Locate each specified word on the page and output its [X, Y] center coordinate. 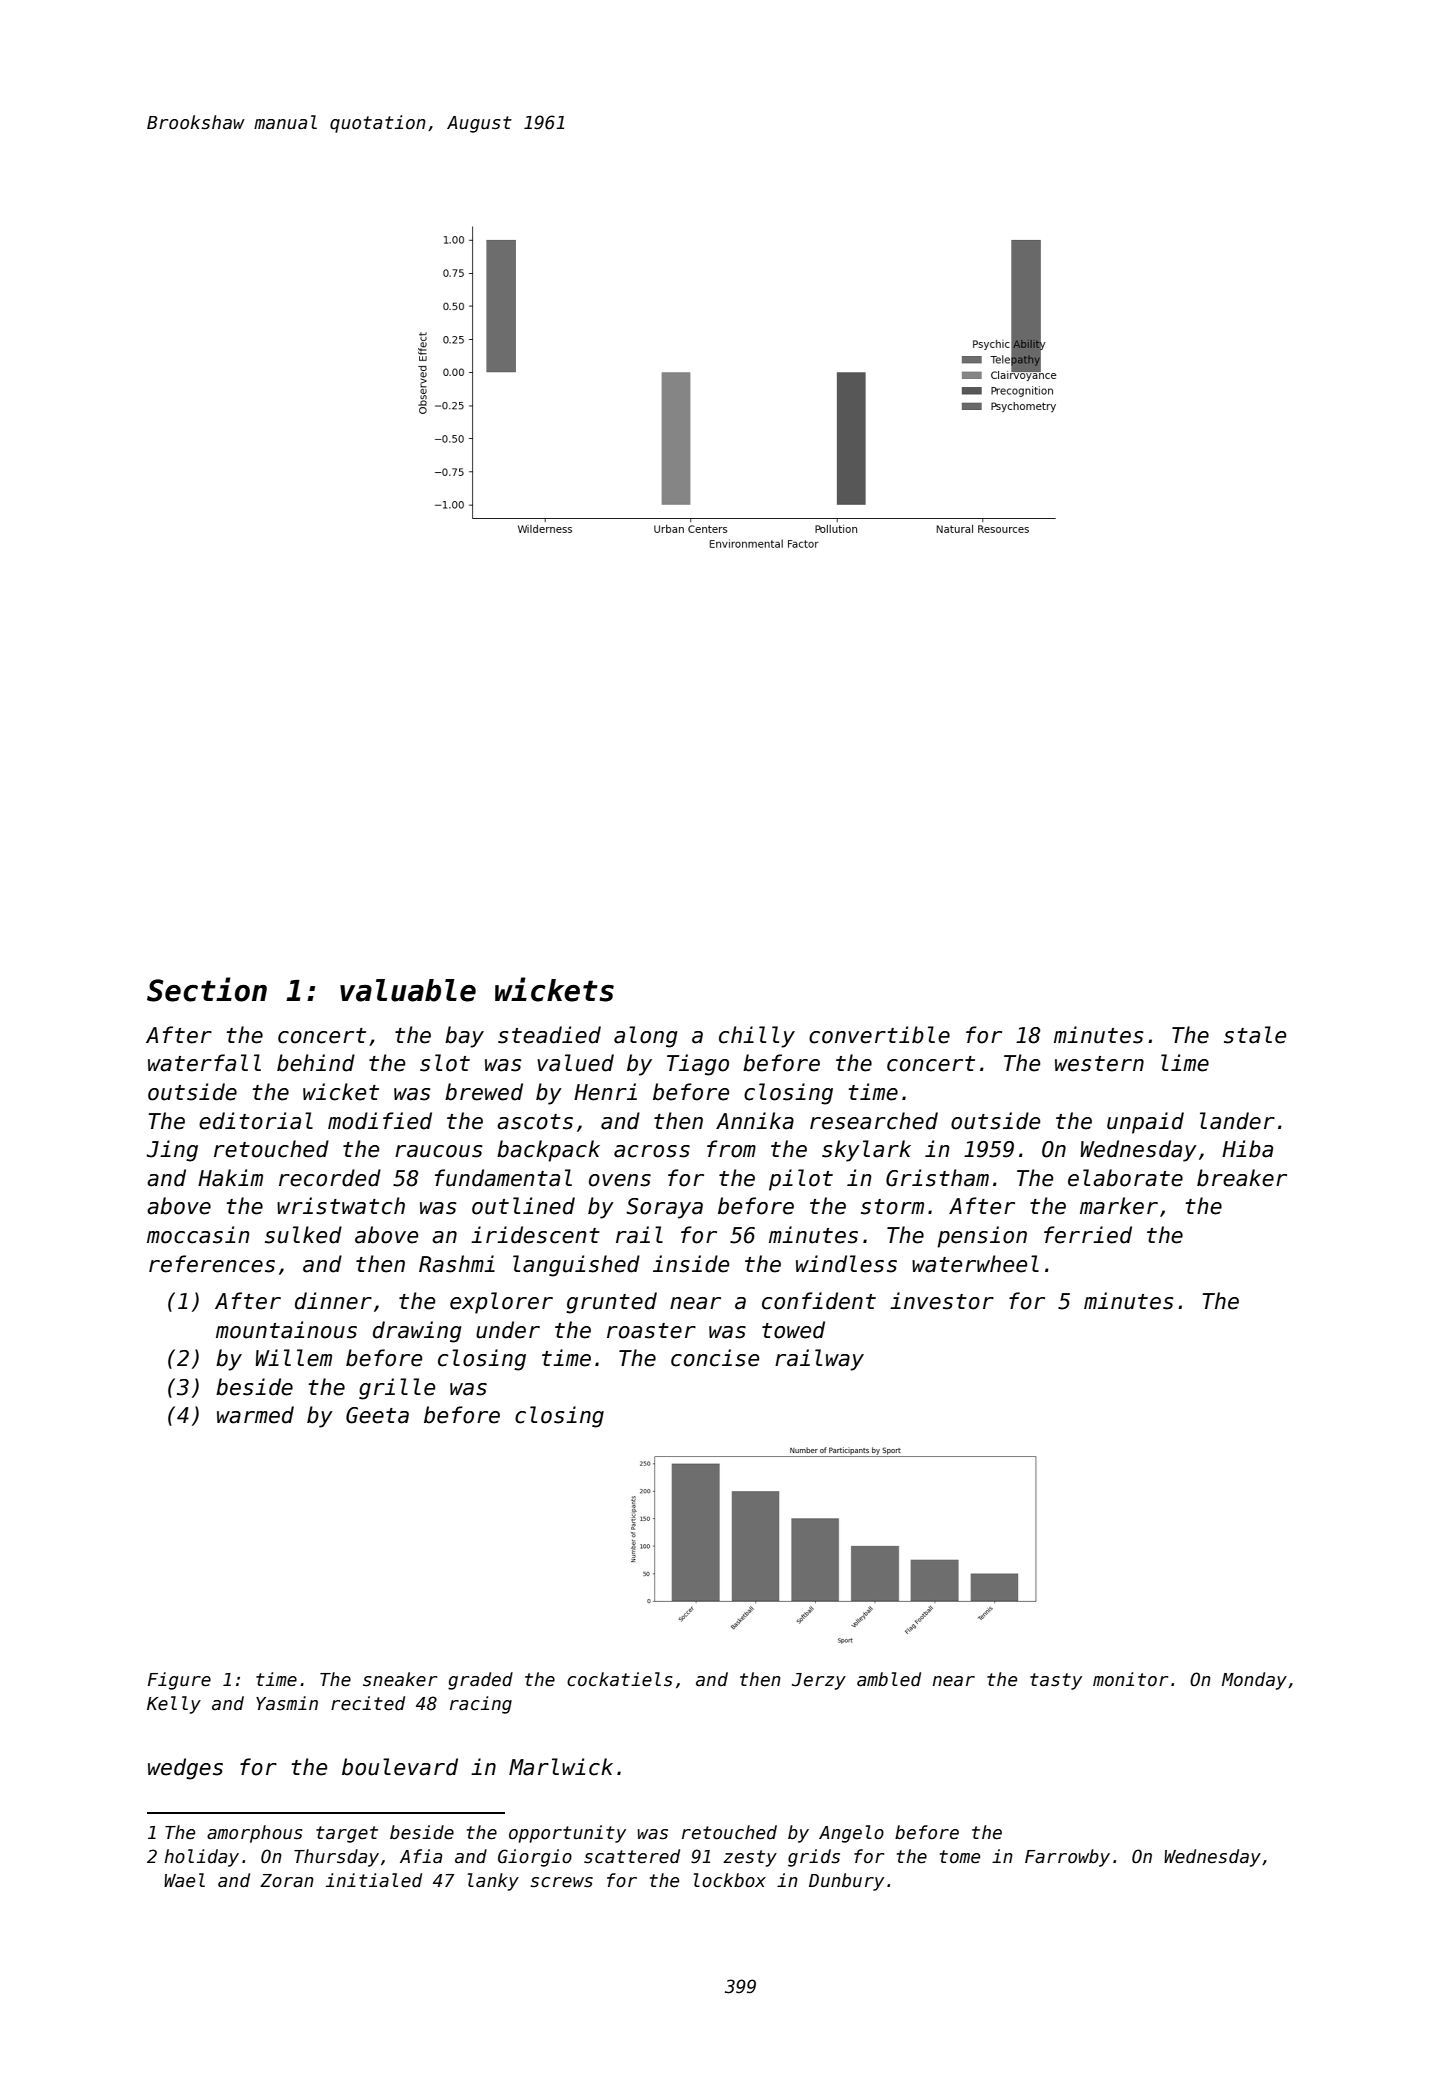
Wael [184, 1880]
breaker [1242, 1178]
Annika [755, 1121]
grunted [611, 1303]
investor [942, 1301]
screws [561, 1882]
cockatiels [620, 1679]
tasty [1056, 1681]
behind [316, 1063]
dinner [333, 1301]
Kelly [174, 1705]
